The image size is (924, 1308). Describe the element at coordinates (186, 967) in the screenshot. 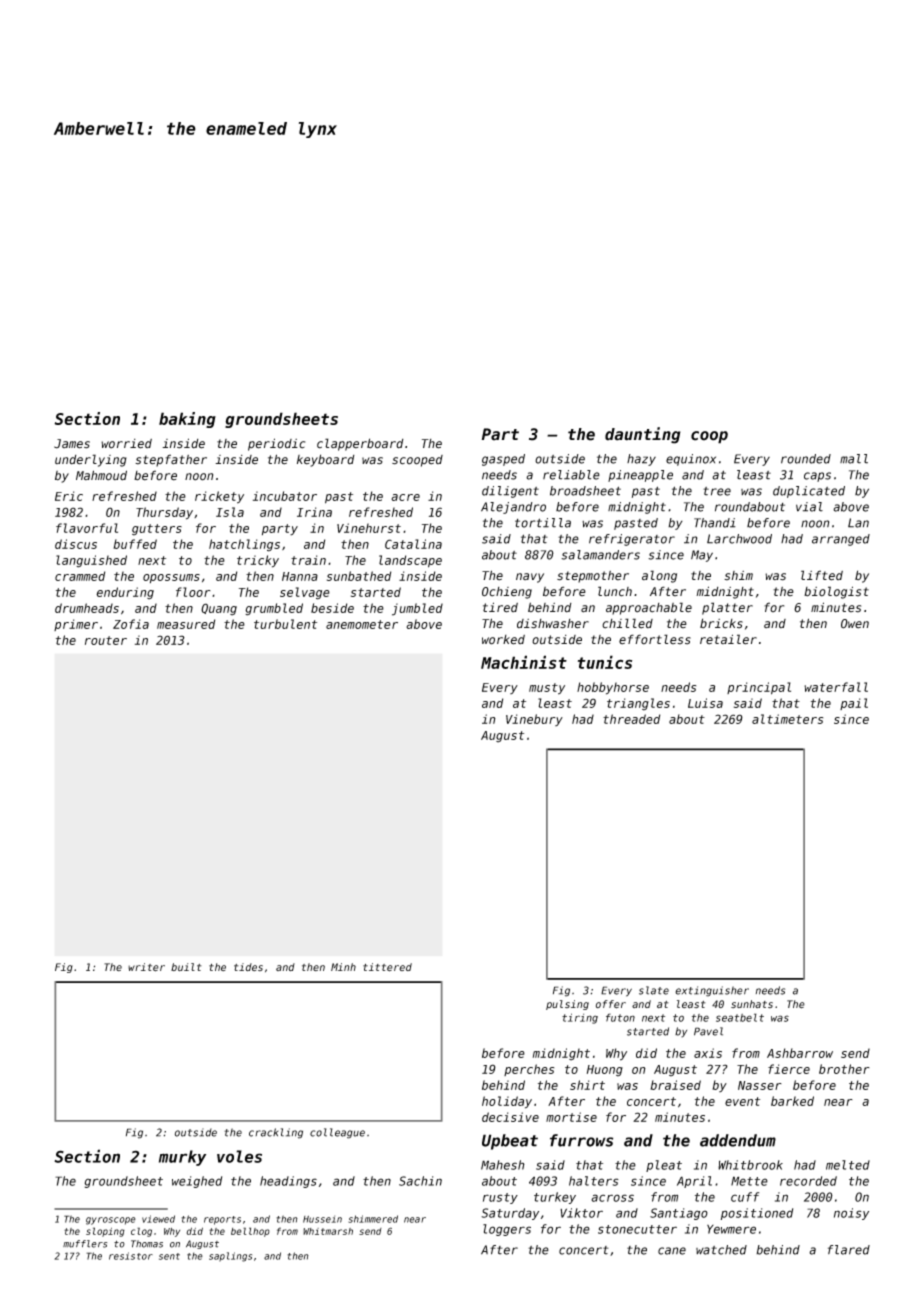

I see `built` at that location.
